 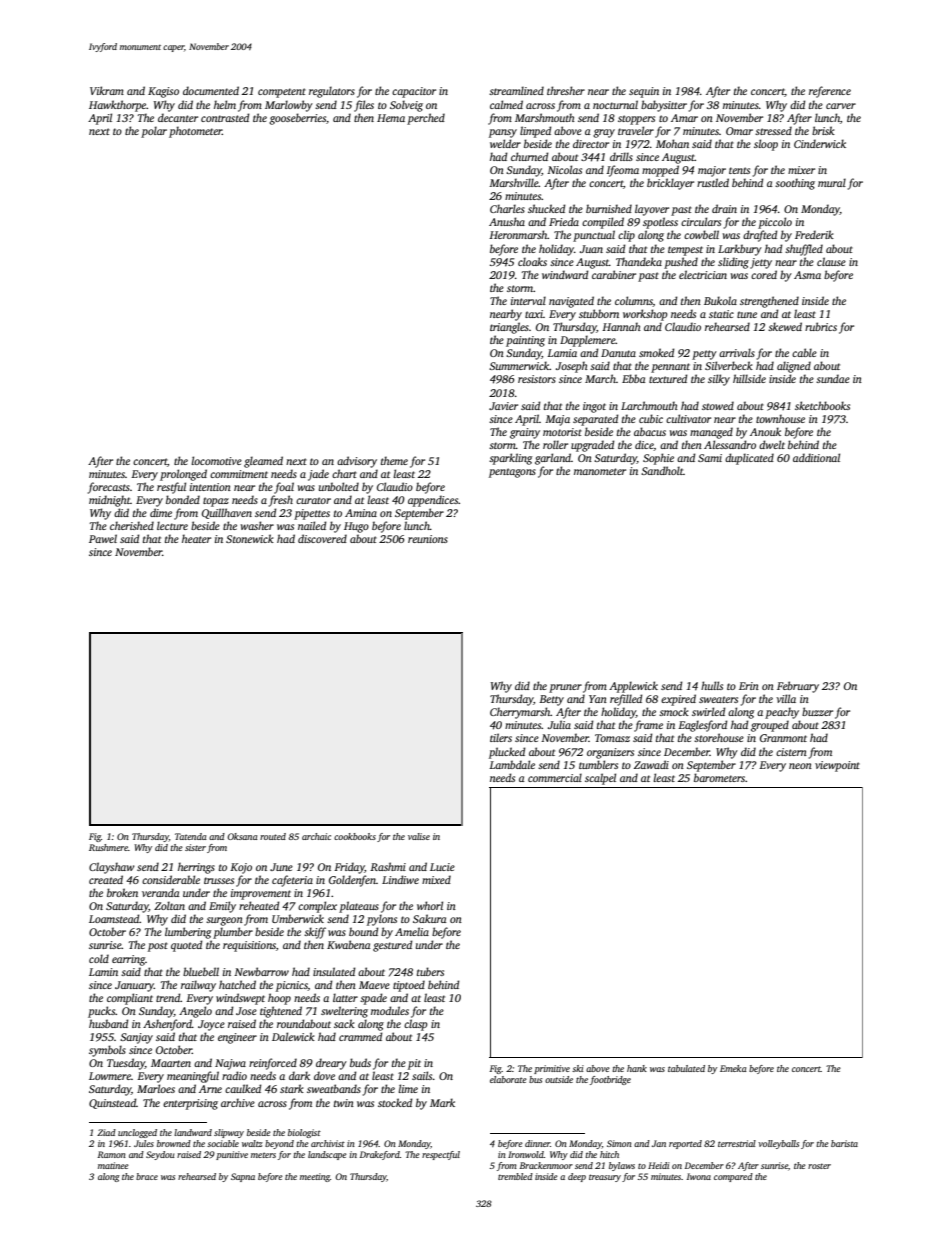 What do you see at coordinates (243, 1177) in the page?
I see `Sapna` at bounding box center [243, 1177].
